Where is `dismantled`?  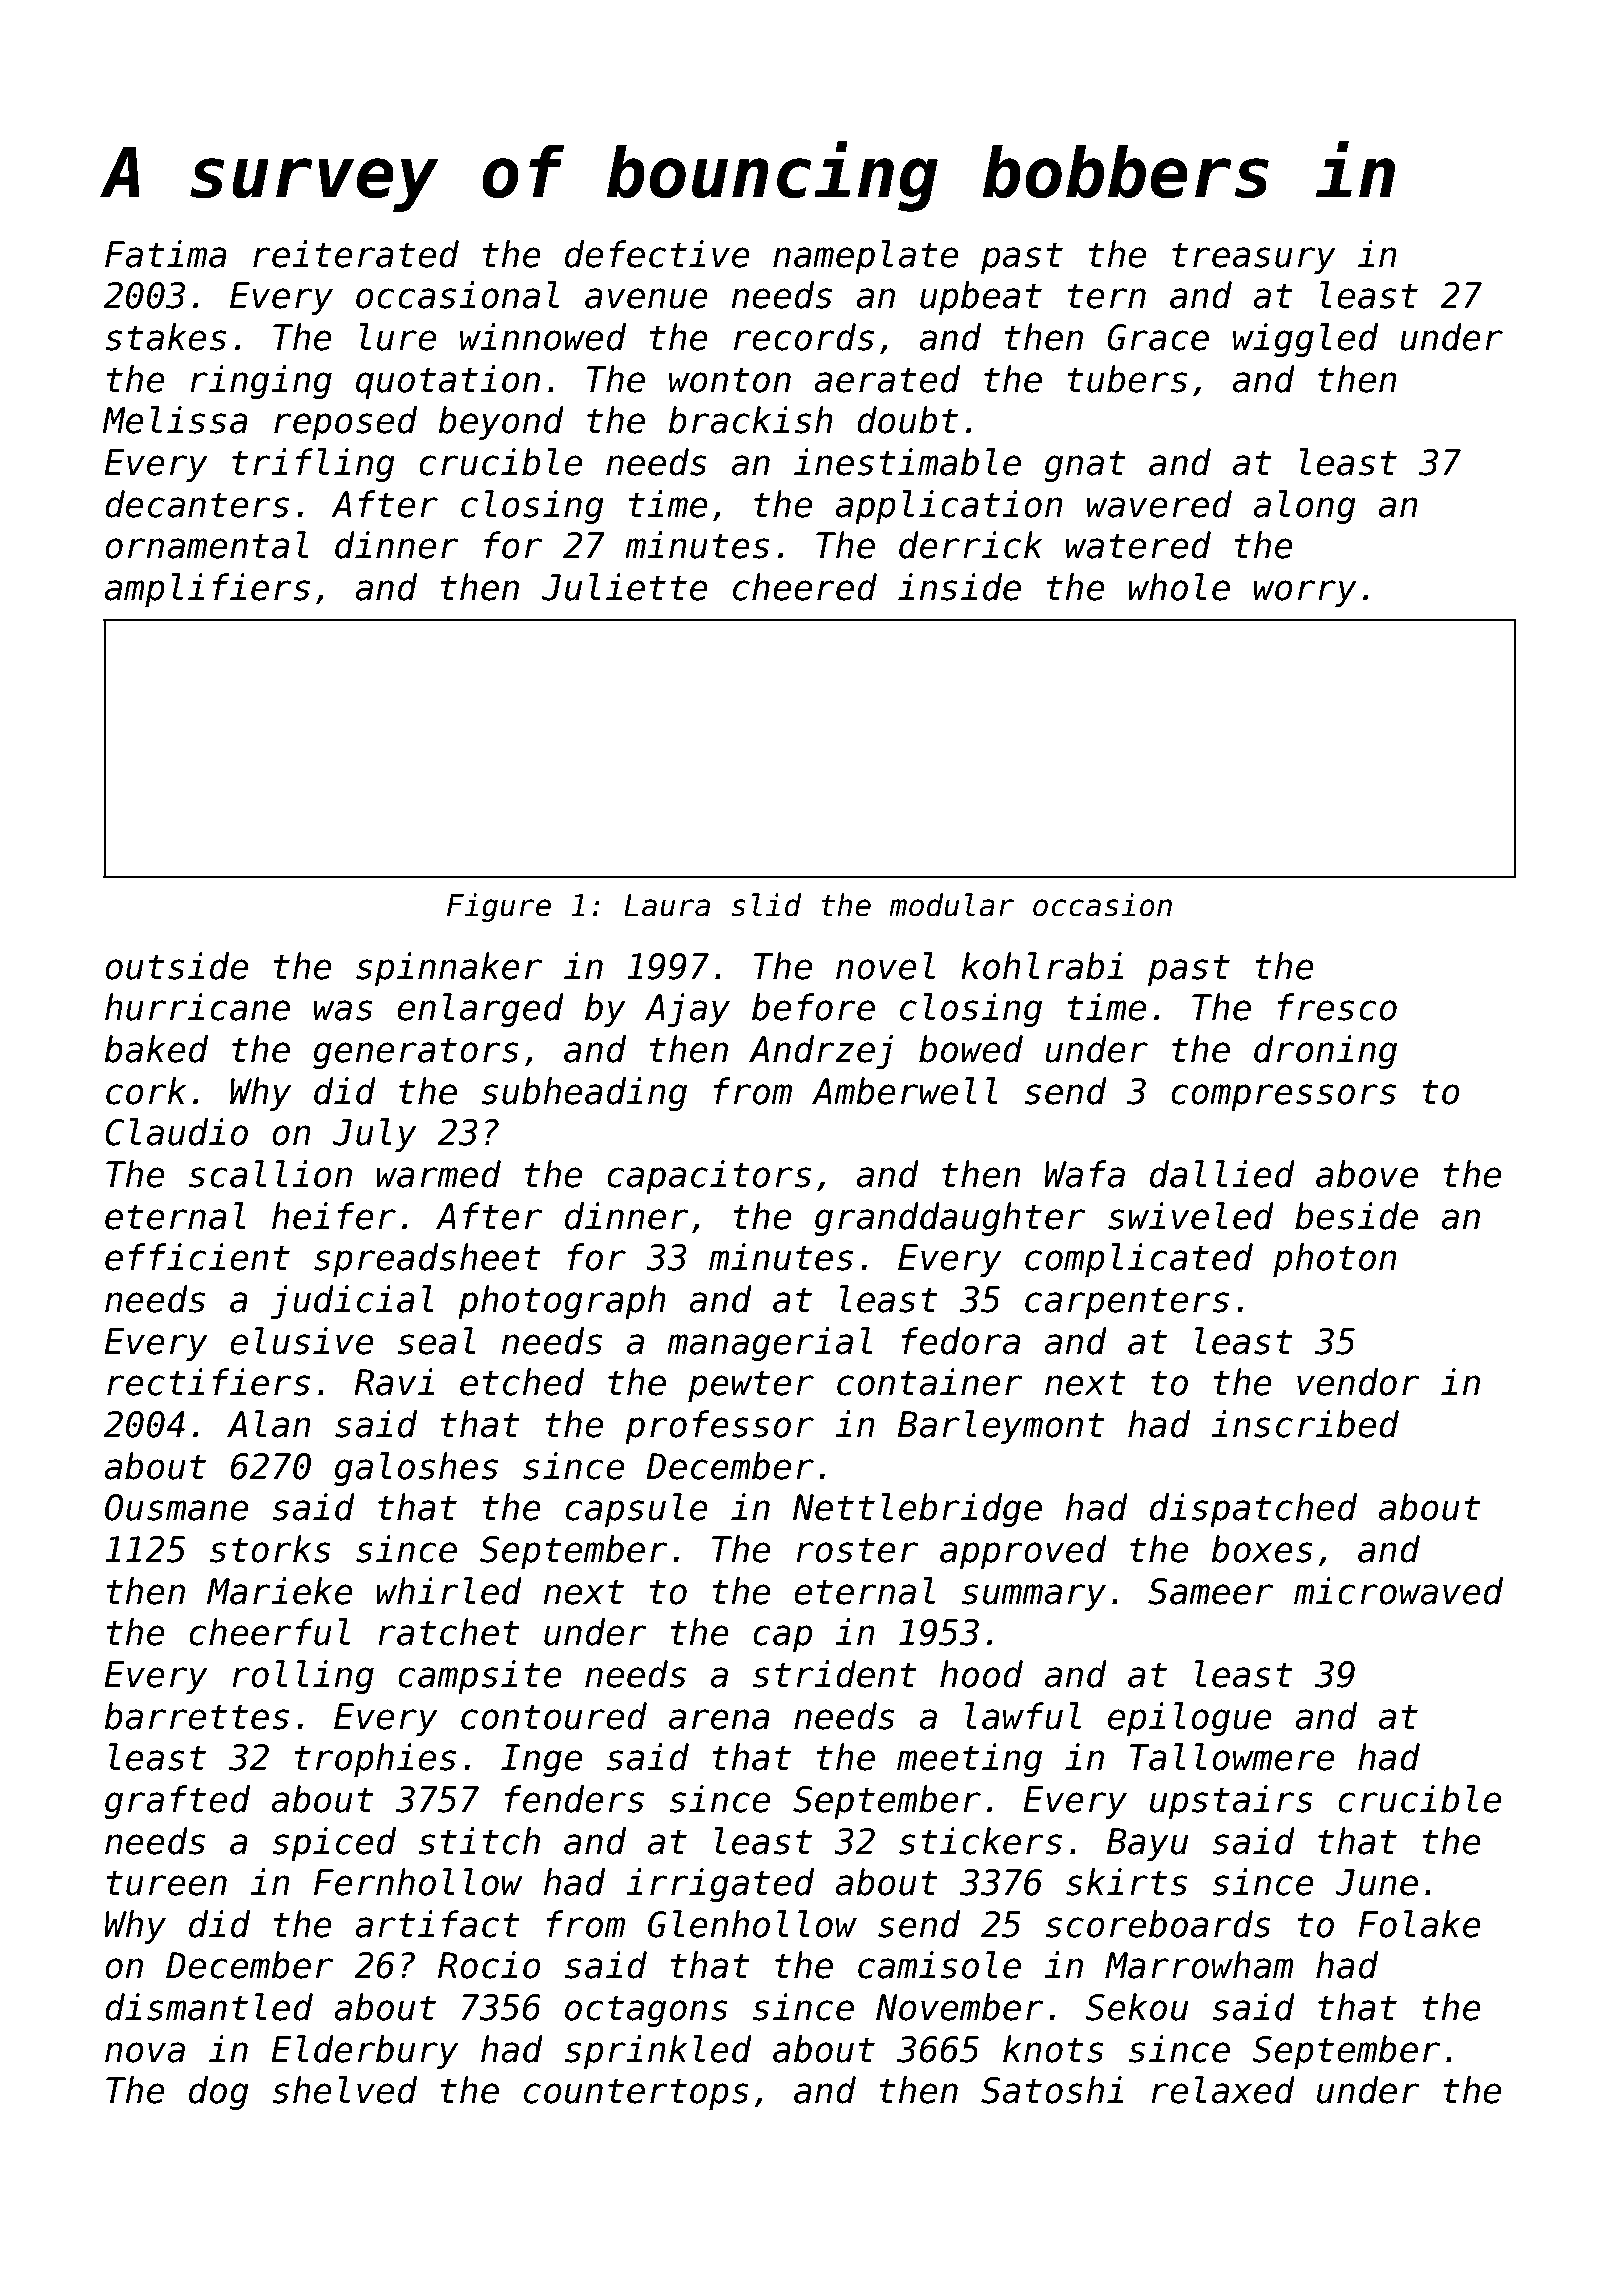 dismantled is located at coordinates (209, 2007).
